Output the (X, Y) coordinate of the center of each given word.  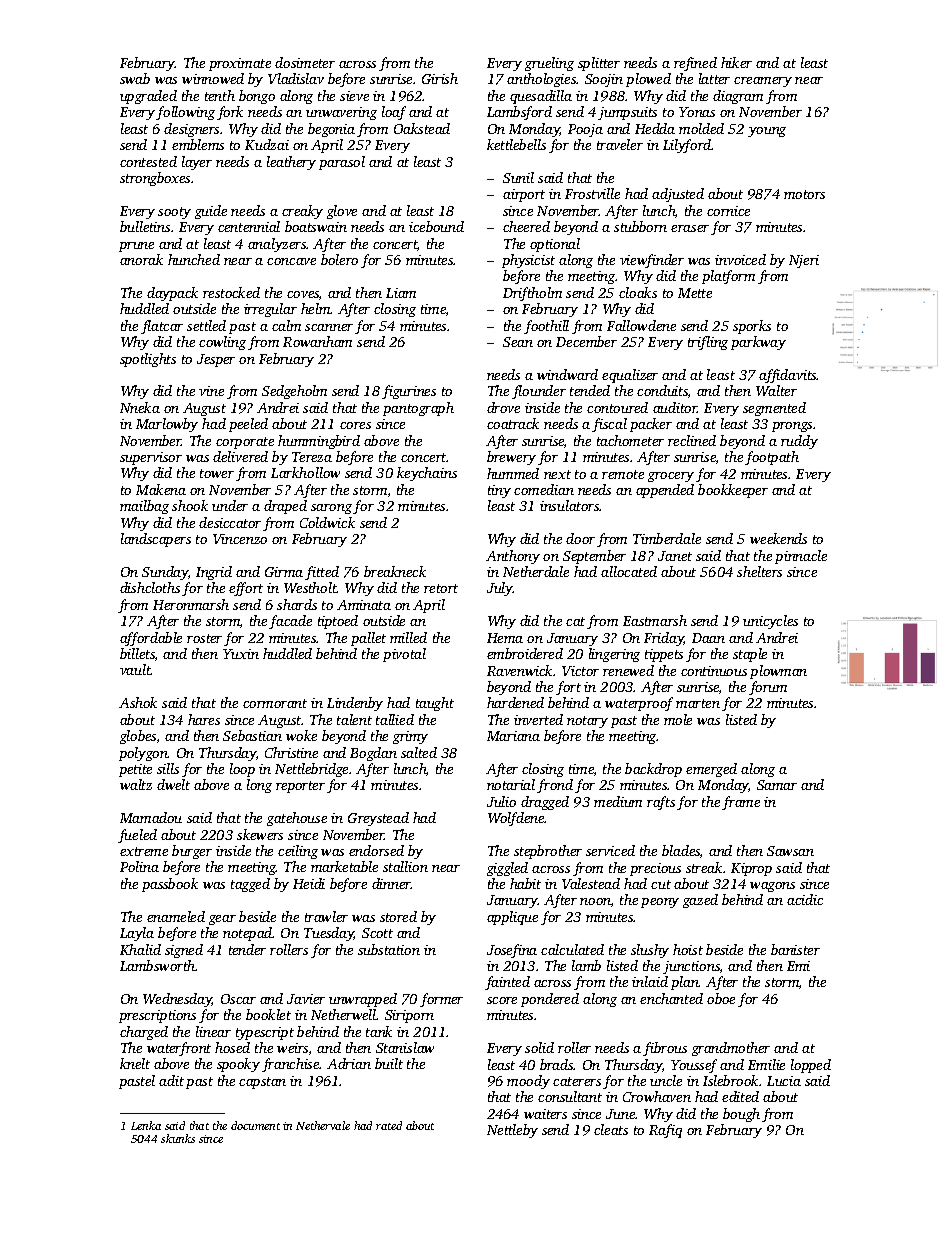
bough (741, 1115)
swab (135, 78)
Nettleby (512, 1131)
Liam (401, 293)
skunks (178, 1138)
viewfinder (652, 261)
